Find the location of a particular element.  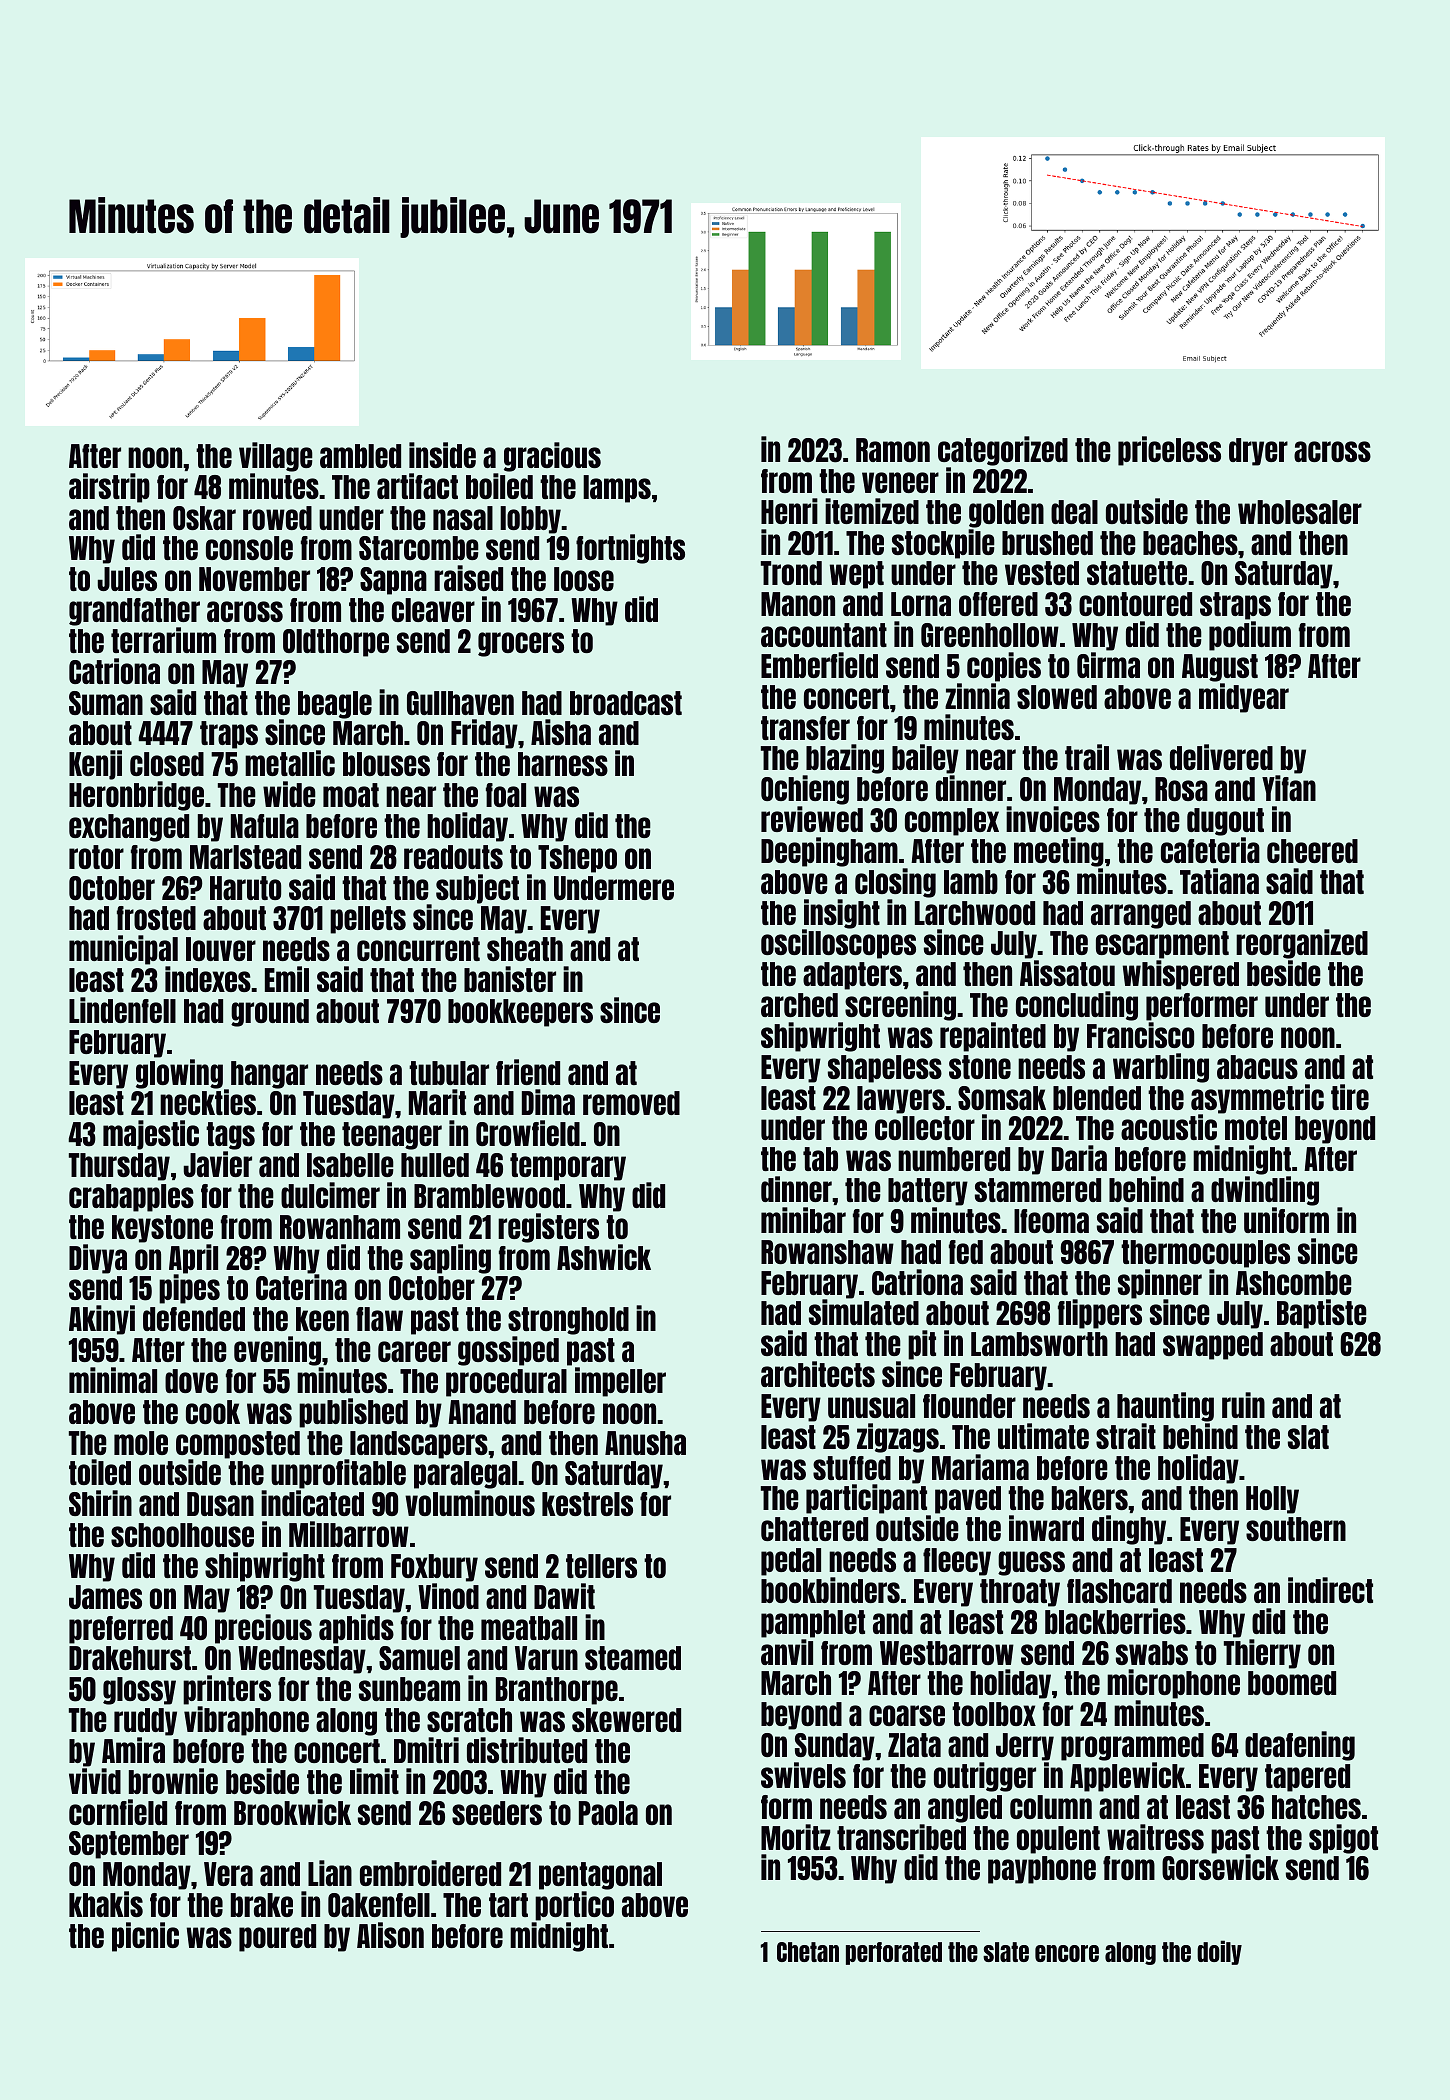

ambled is located at coordinates (360, 456).
